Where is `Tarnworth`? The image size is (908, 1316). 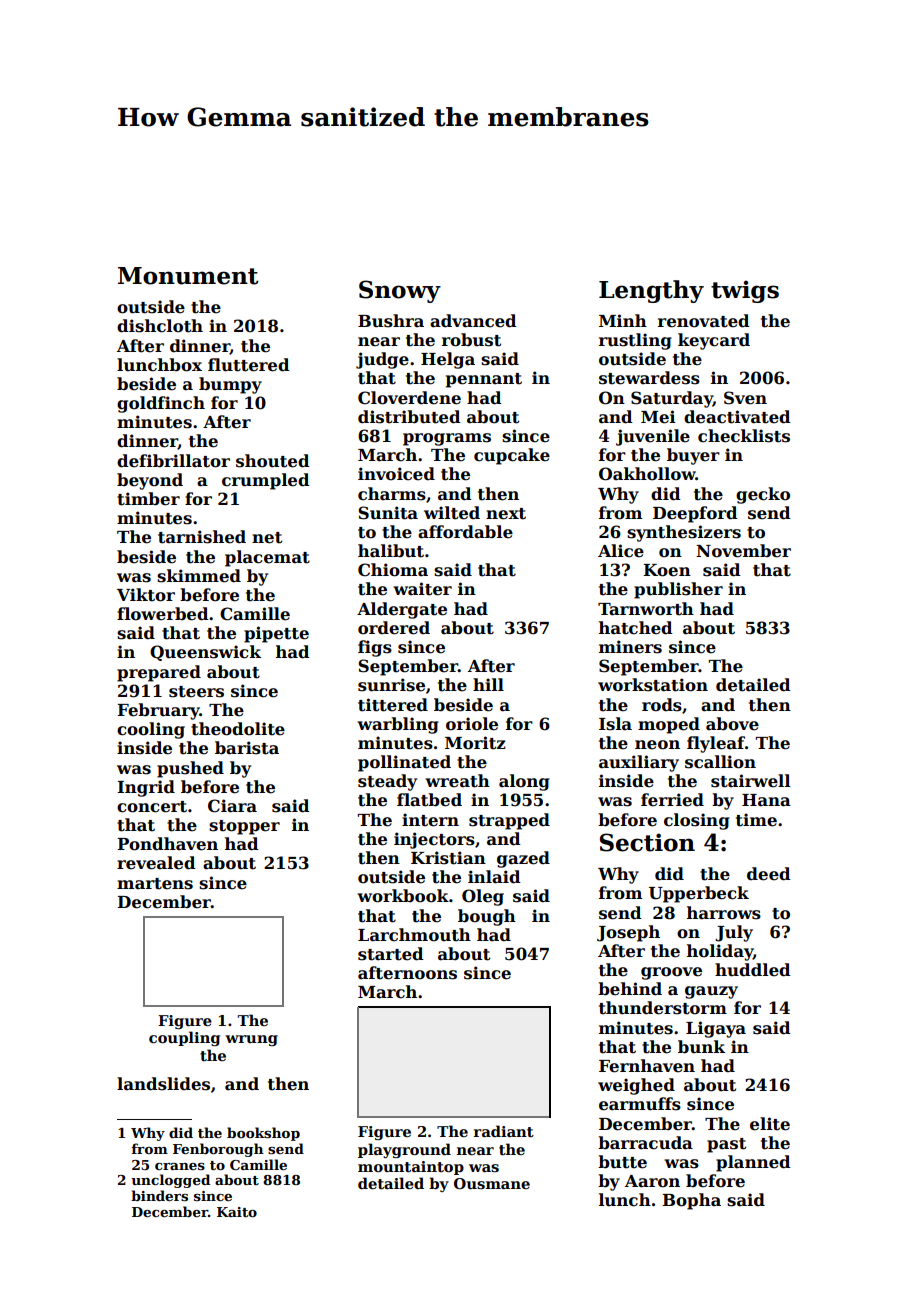 Tarnworth is located at coordinates (646, 609).
